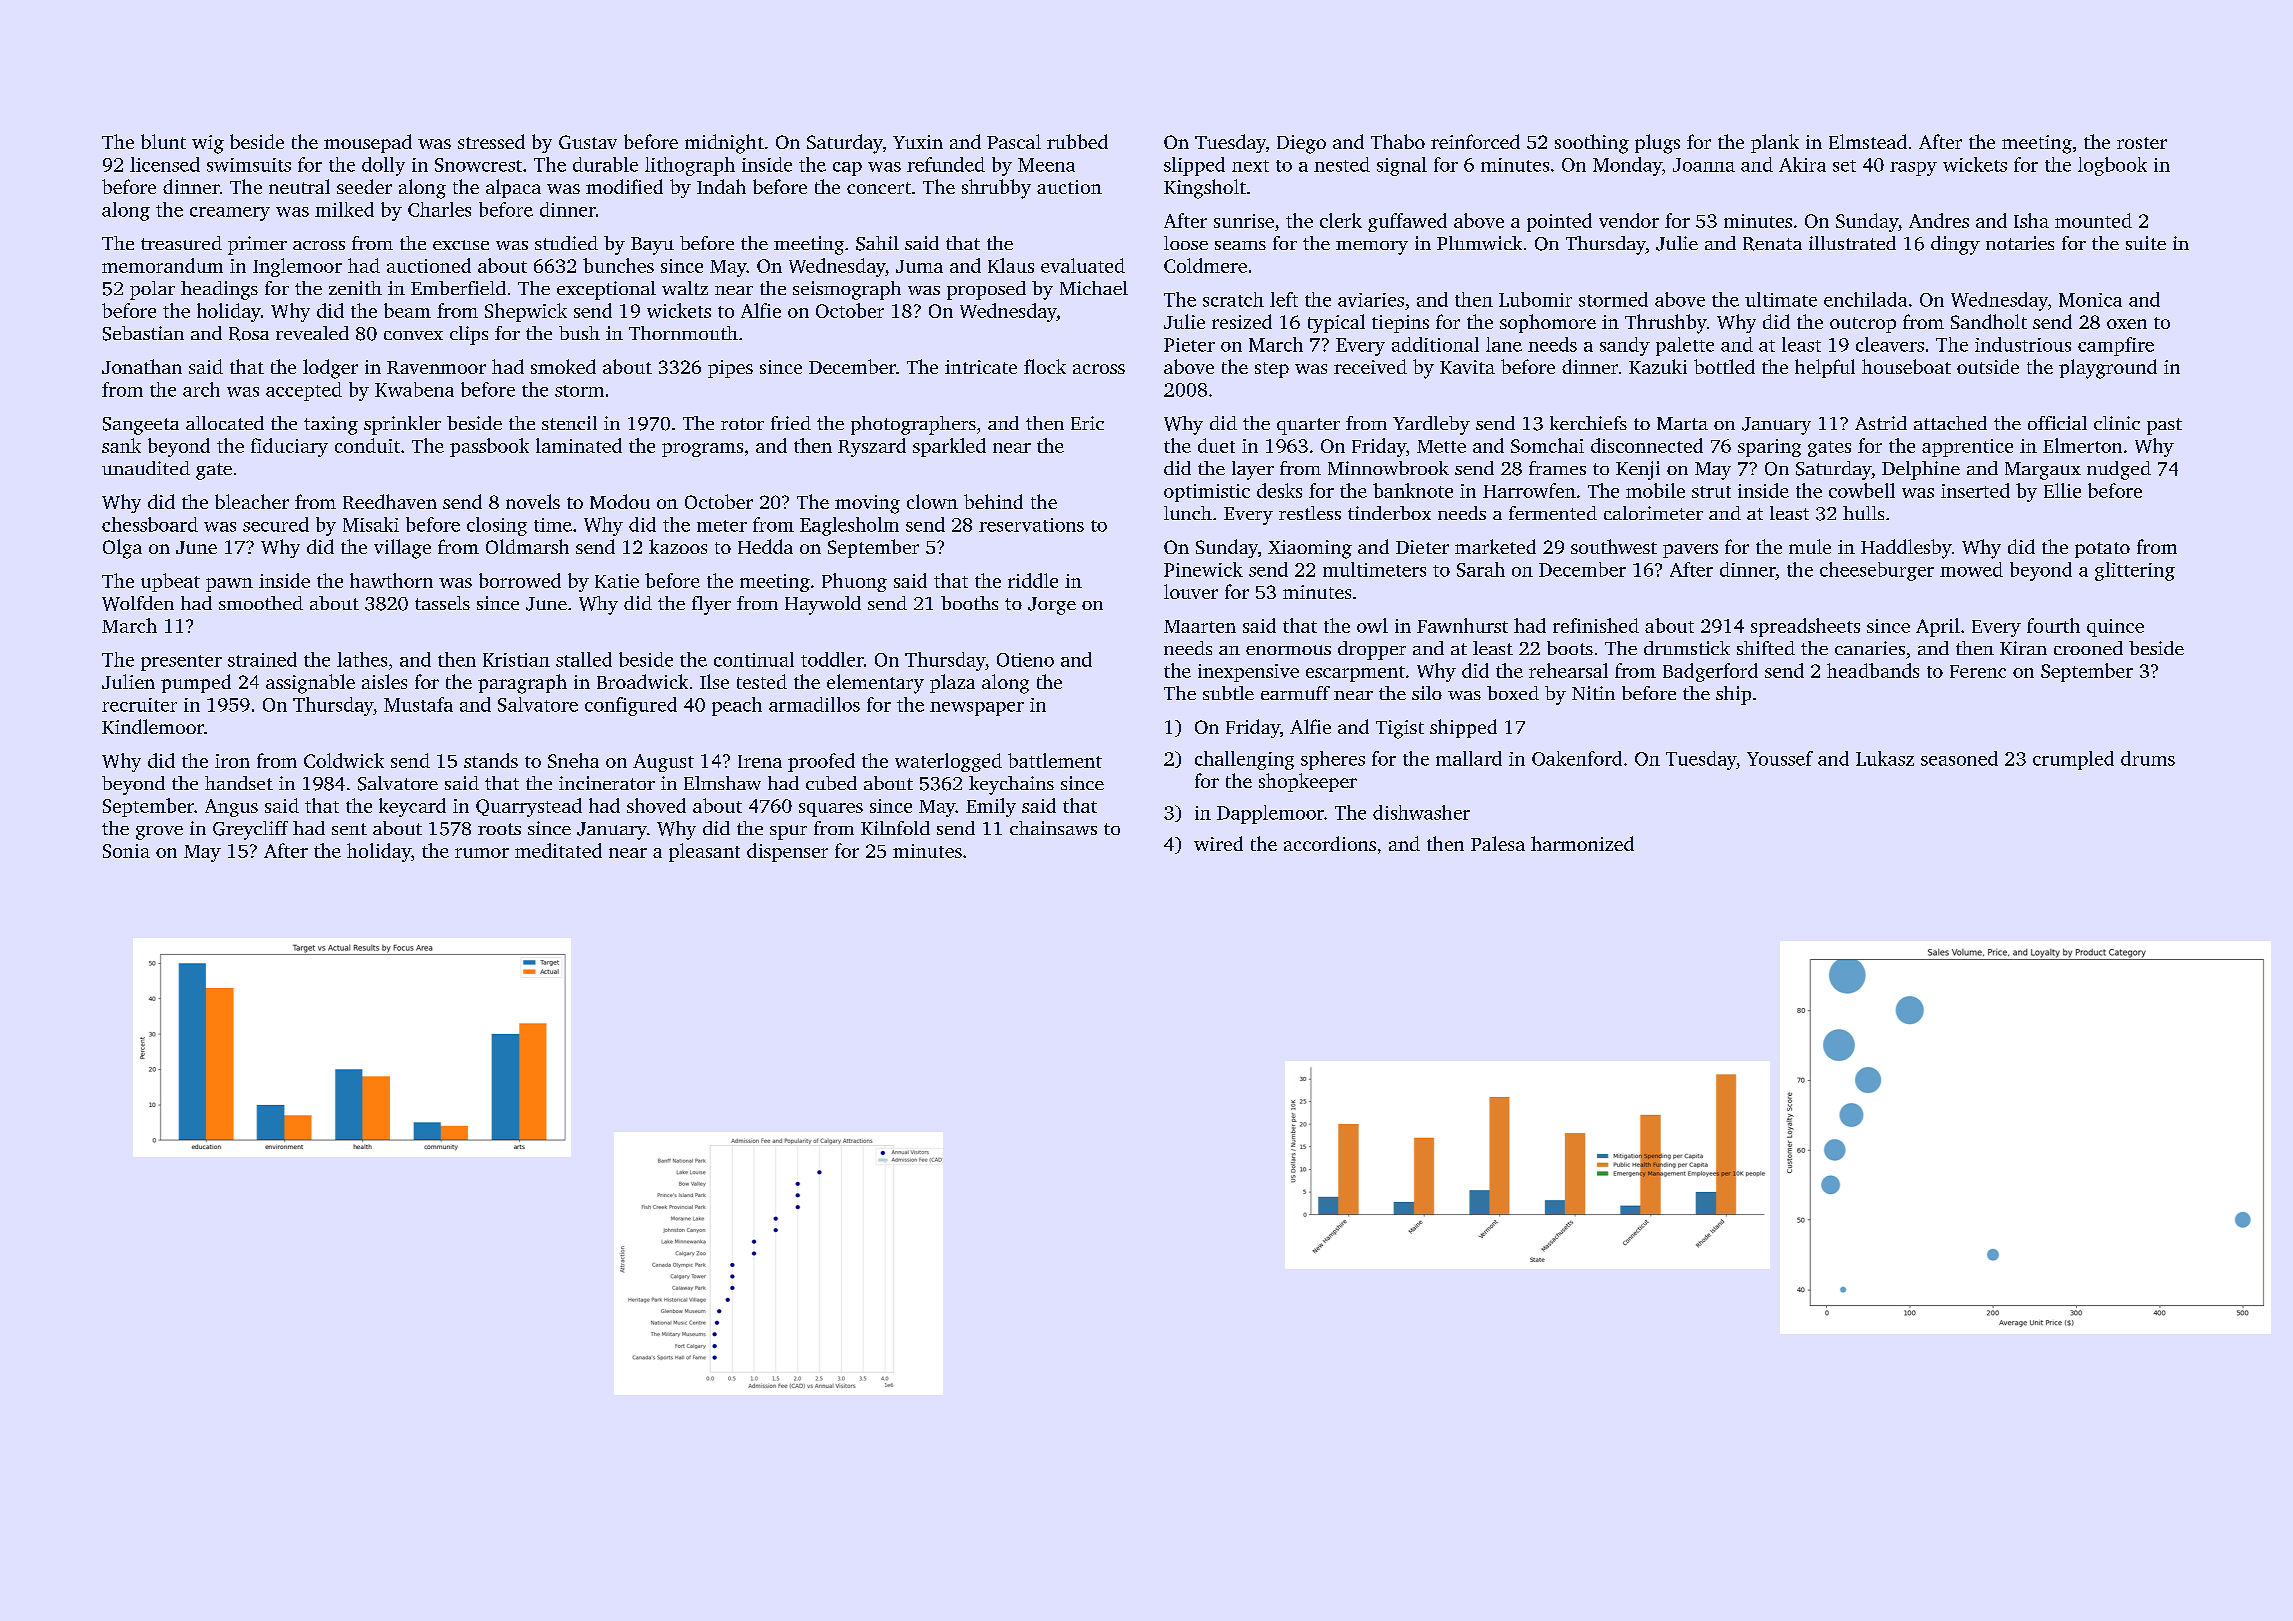 Image resolution: width=2293 pixels, height=1621 pixels. What do you see at coordinates (702, 450) in the page?
I see `programs` at bounding box center [702, 450].
